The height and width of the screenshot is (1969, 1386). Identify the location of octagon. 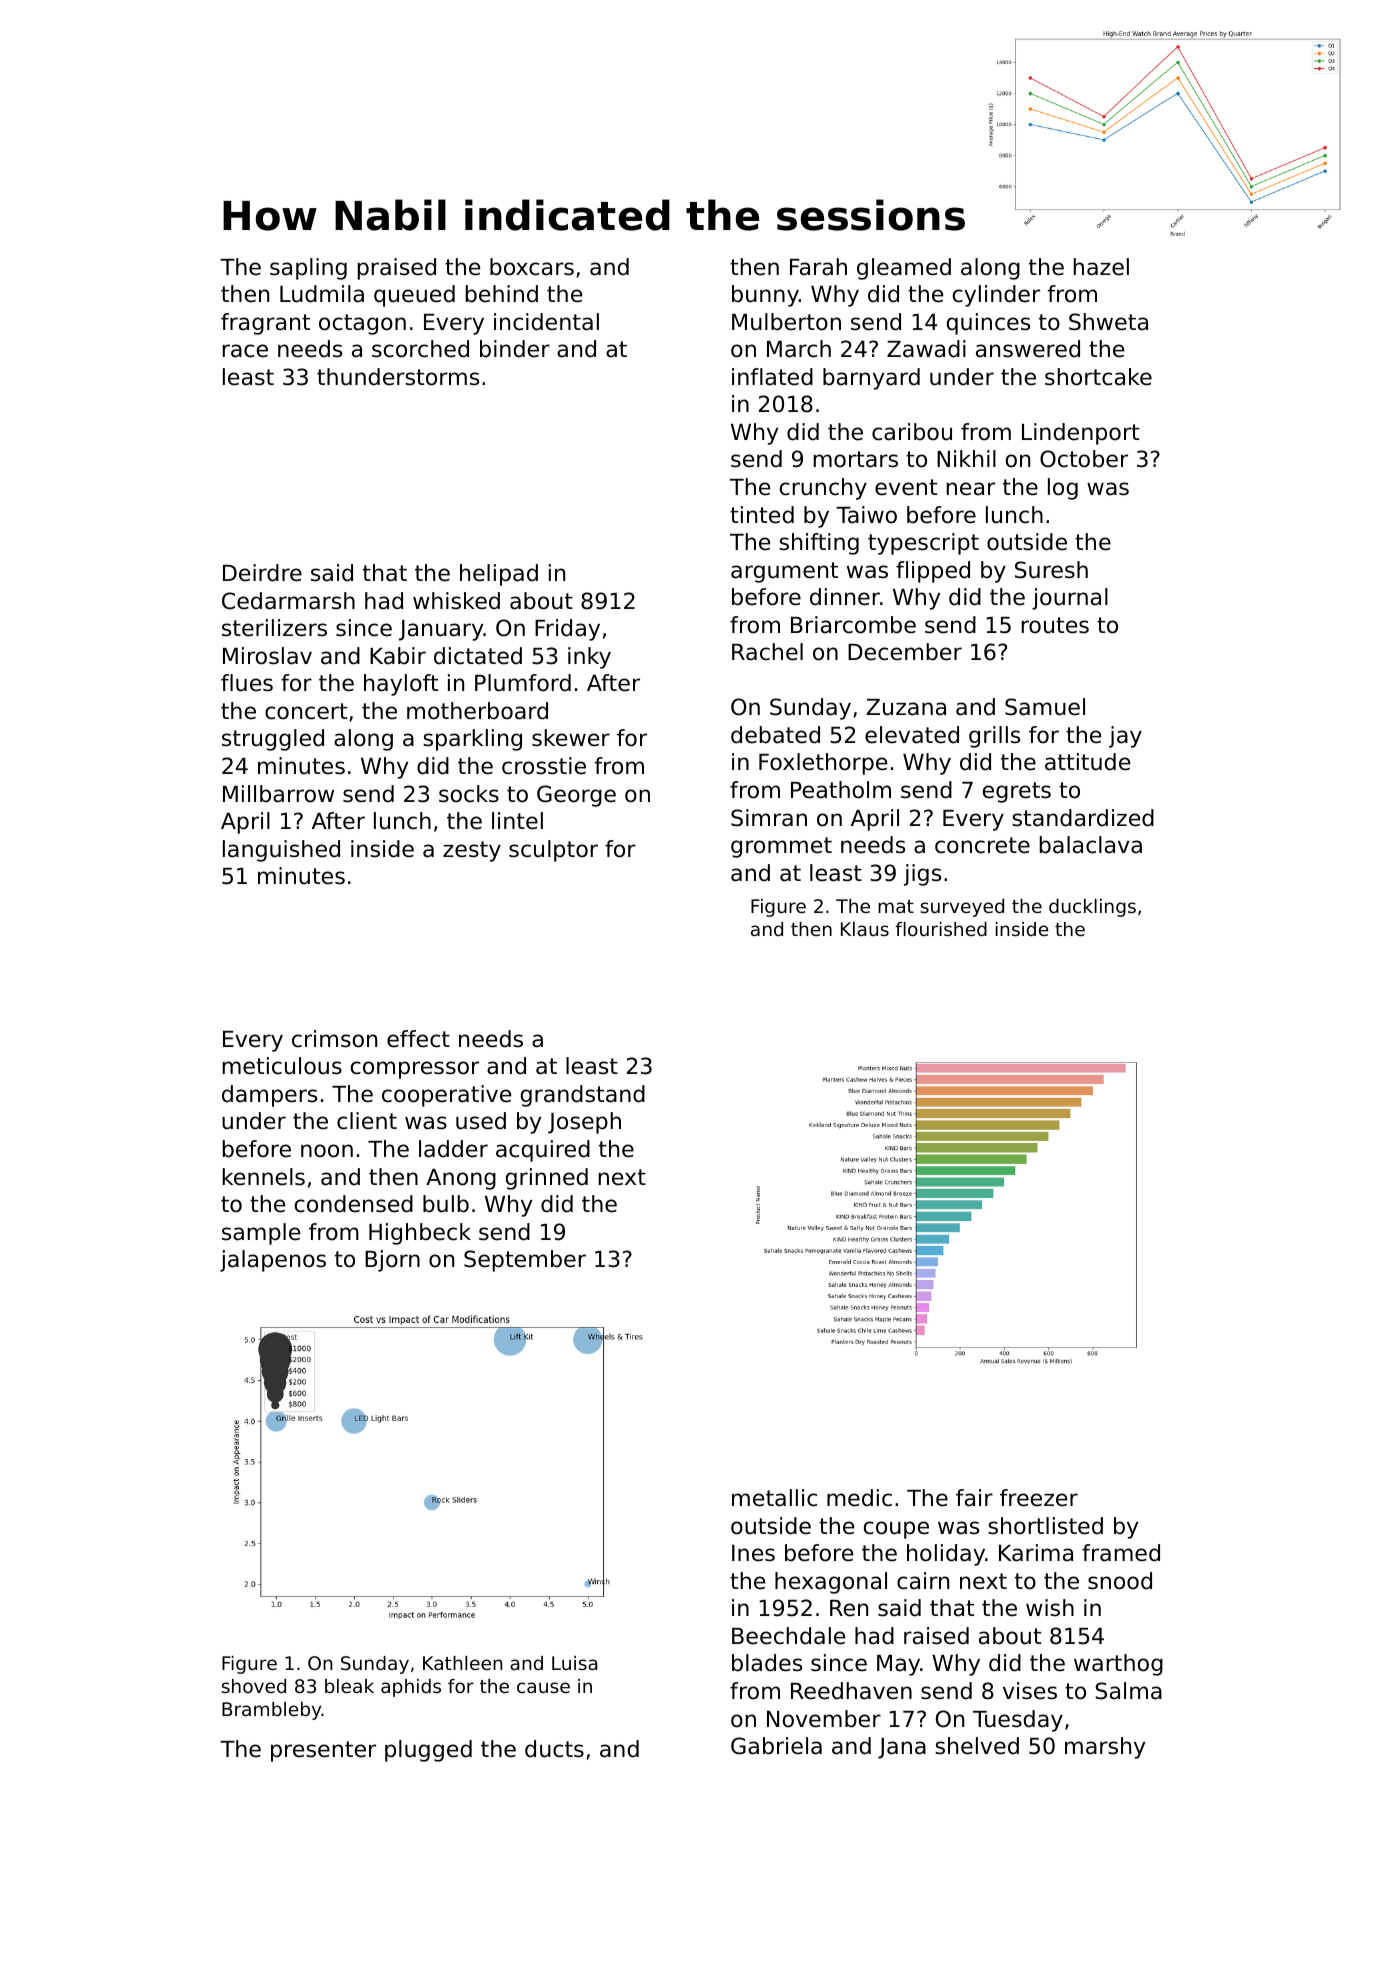
(362, 324).
